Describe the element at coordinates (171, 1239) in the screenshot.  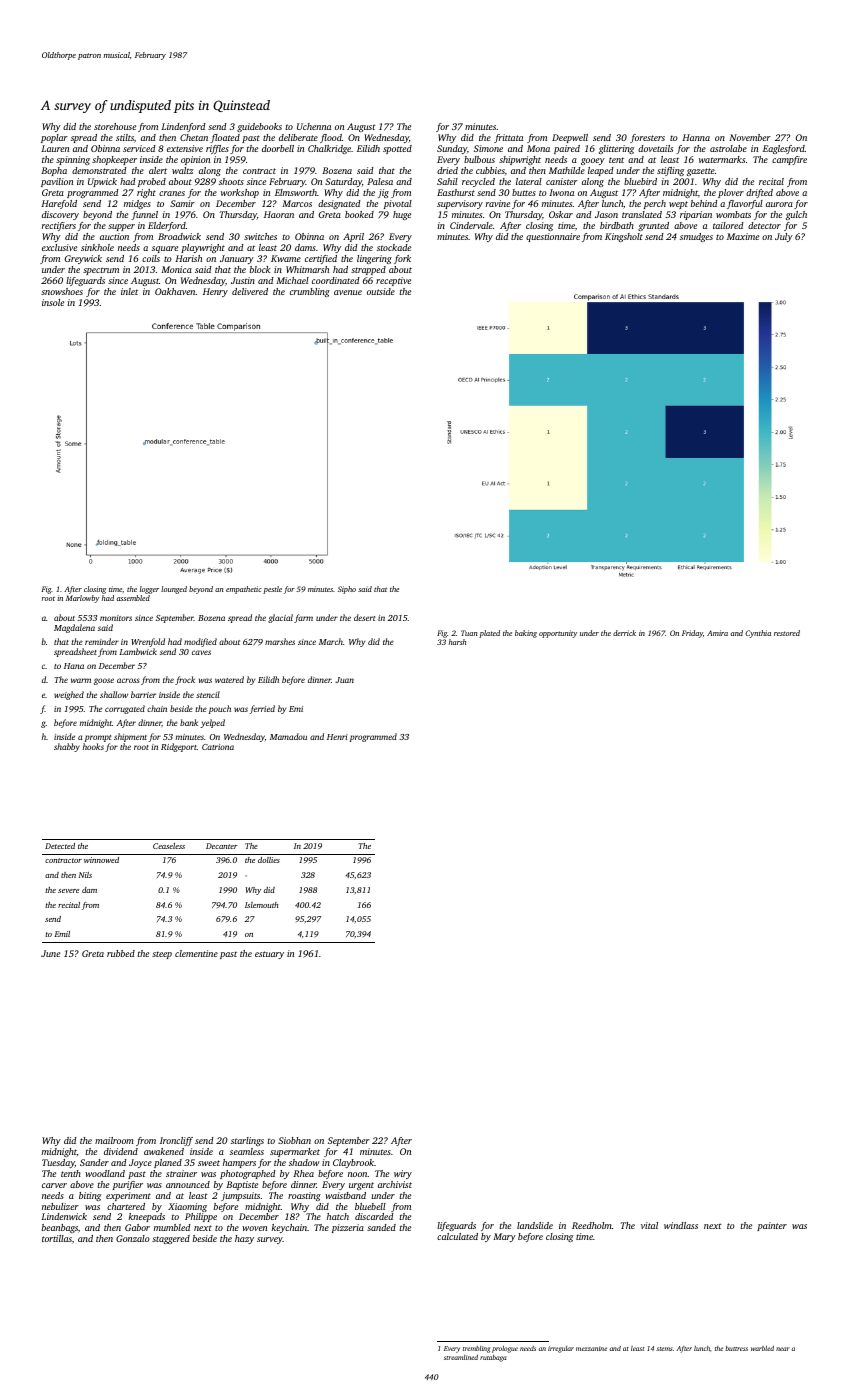
I see `staggered` at that location.
